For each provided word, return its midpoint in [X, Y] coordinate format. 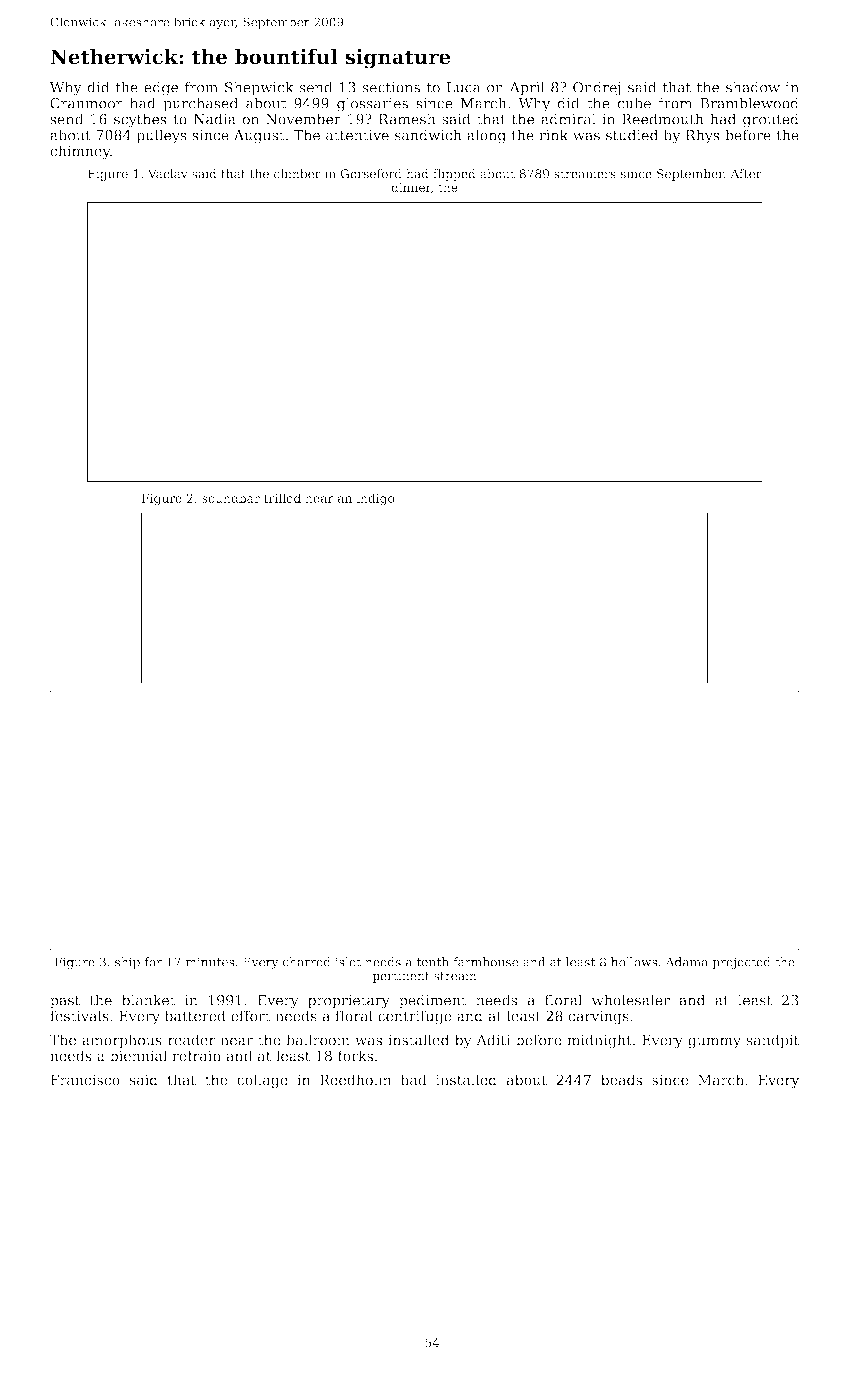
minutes [210, 962]
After [746, 174]
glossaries [372, 104]
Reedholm [355, 1080]
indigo [375, 499]
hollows [634, 962]
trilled [282, 498]
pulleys [161, 136]
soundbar [231, 498]
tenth [432, 962]
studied [632, 135]
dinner [411, 187]
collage [262, 1081]
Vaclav [168, 174]
